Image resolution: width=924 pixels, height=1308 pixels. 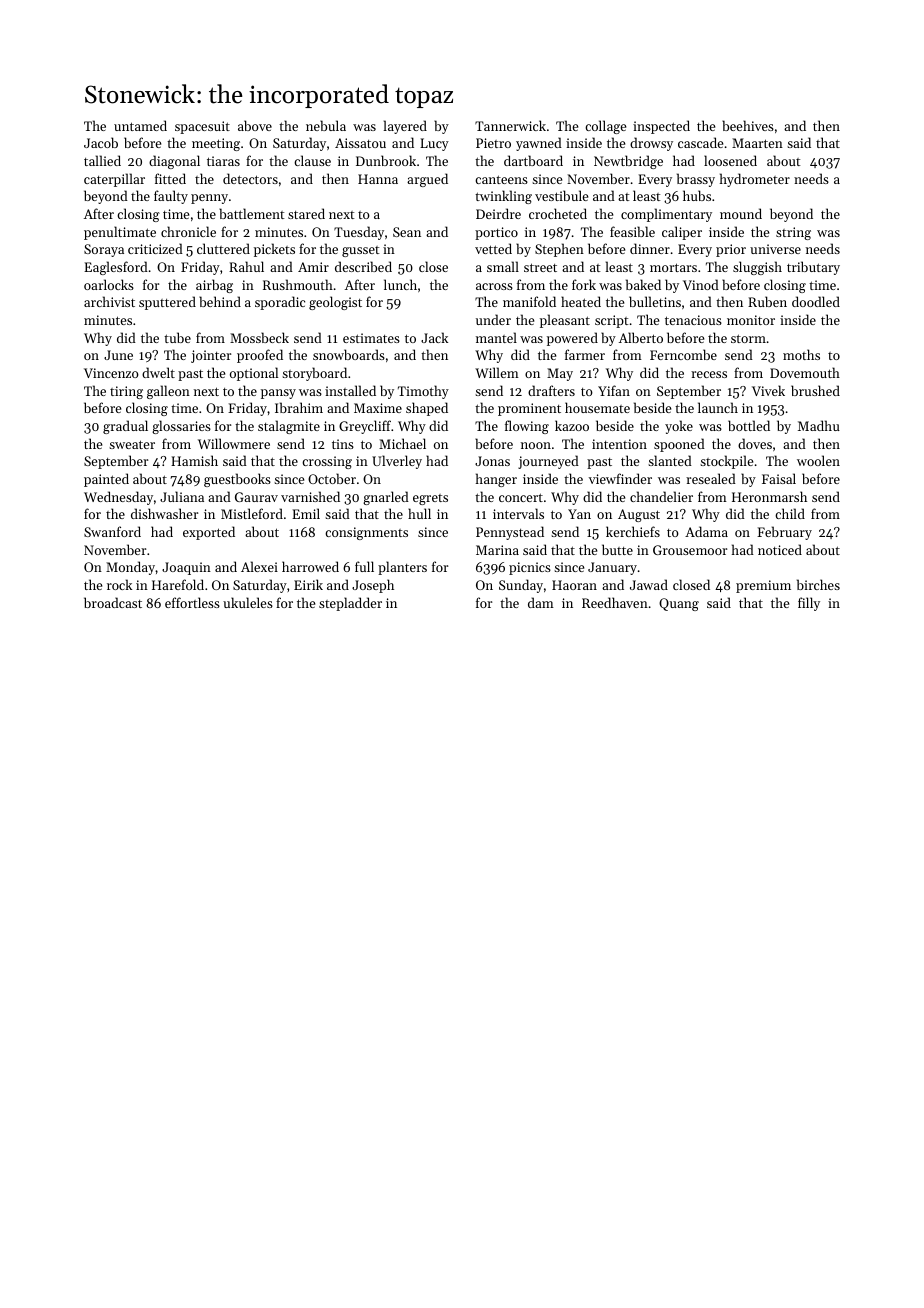 I want to click on rock, so click(x=119, y=584).
